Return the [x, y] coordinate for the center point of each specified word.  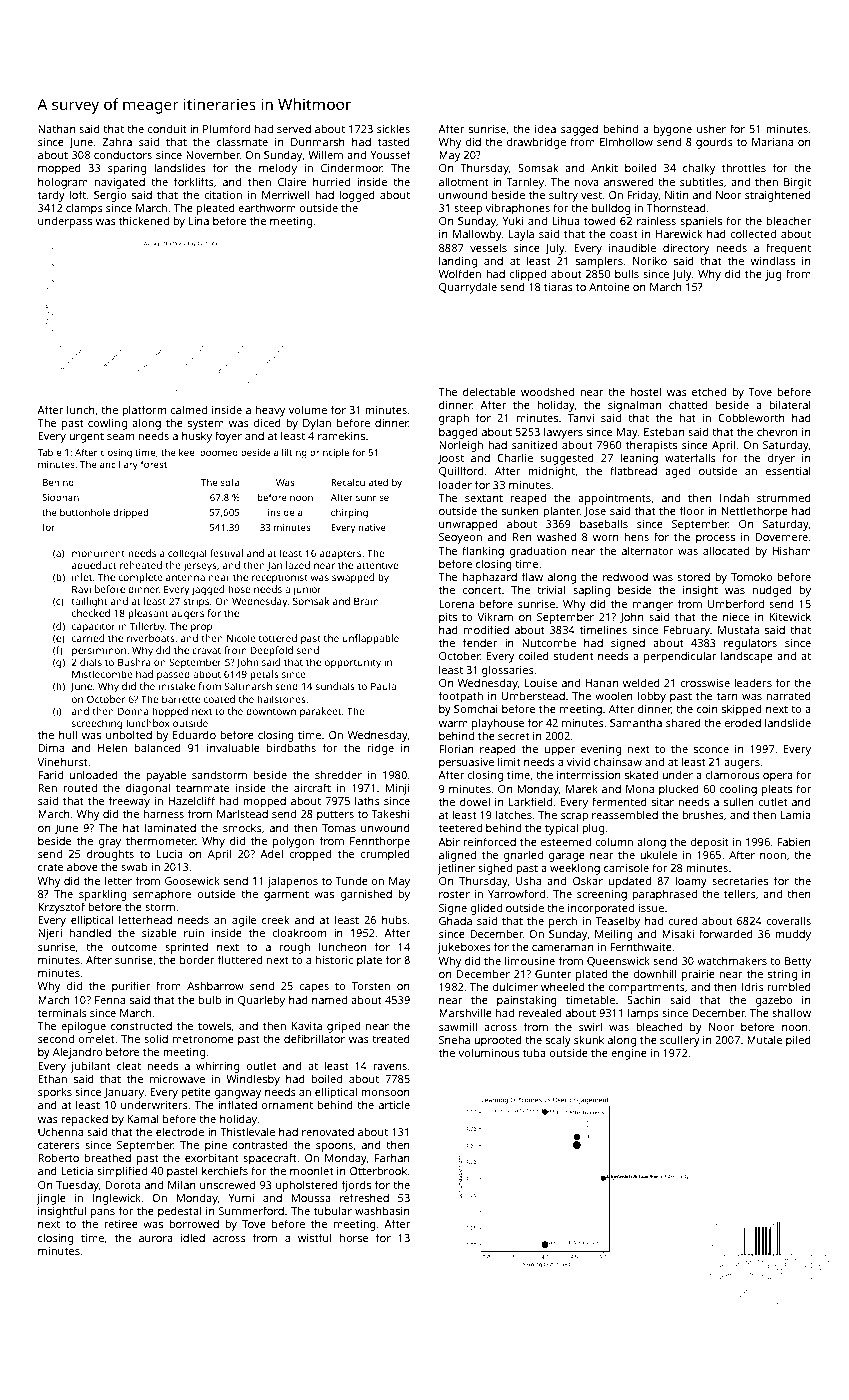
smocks [242, 828]
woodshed [547, 391]
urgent [86, 438]
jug [773, 275]
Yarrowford [516, 893]
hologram [63, 183]
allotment [464, 181]
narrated [789, 695]
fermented [619, 801]
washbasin [382, 1210]
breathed [108, 1157]
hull [68, 734]
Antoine [609, 287]
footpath [461, 697]
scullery [680, 1041]
